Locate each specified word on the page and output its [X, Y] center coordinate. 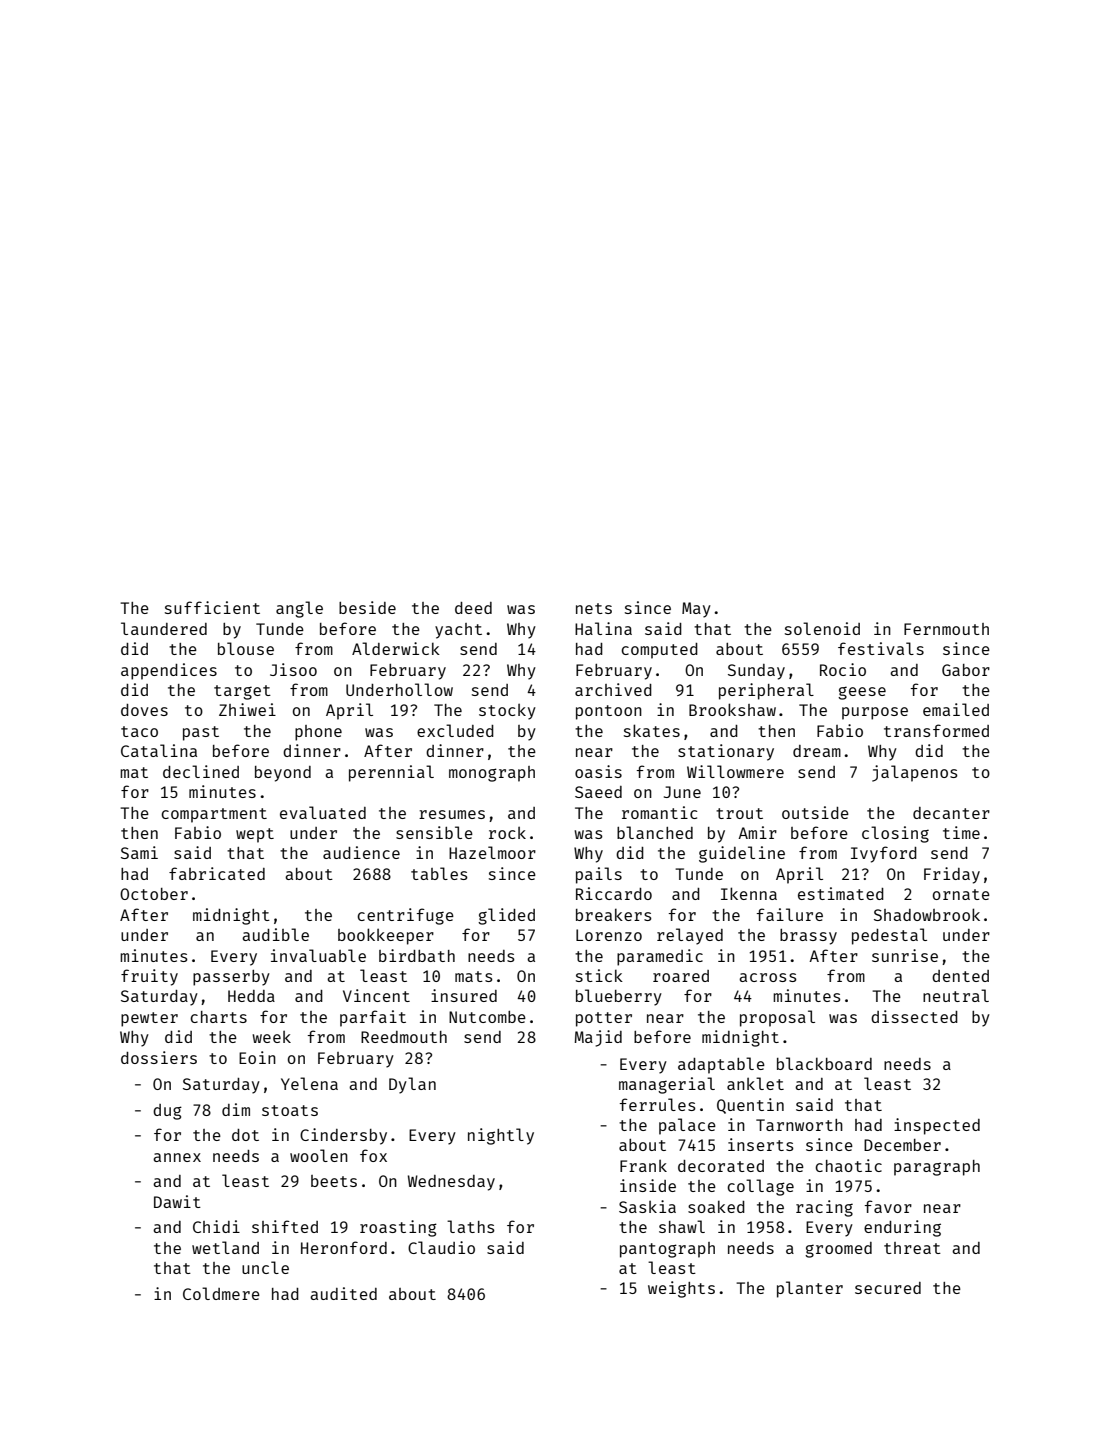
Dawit [177, 1201]
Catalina [159, 750]
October [154, 894]
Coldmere [221, 1293]
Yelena [309, 1083]
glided [506, 916]
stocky [507, 711]
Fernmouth [946, 629]
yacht [458, 631]
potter [604, 1019]
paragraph [937, 1168]
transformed [936, 730]
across [768, 977]
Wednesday [451, 1183]
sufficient [212, 607]
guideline [742, 854]
